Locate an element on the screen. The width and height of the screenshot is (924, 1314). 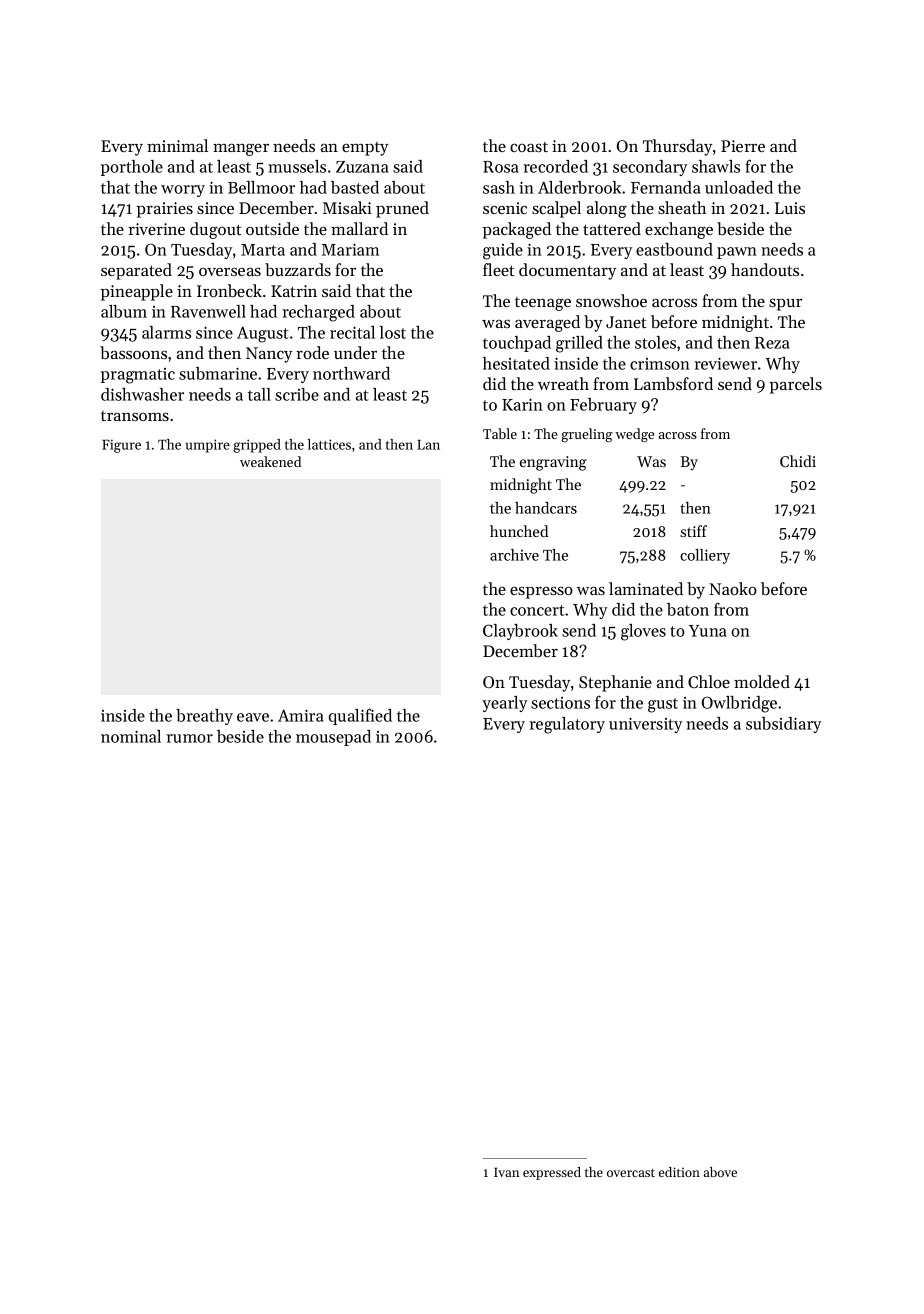
qualified is located at coordinates (360, 716).
